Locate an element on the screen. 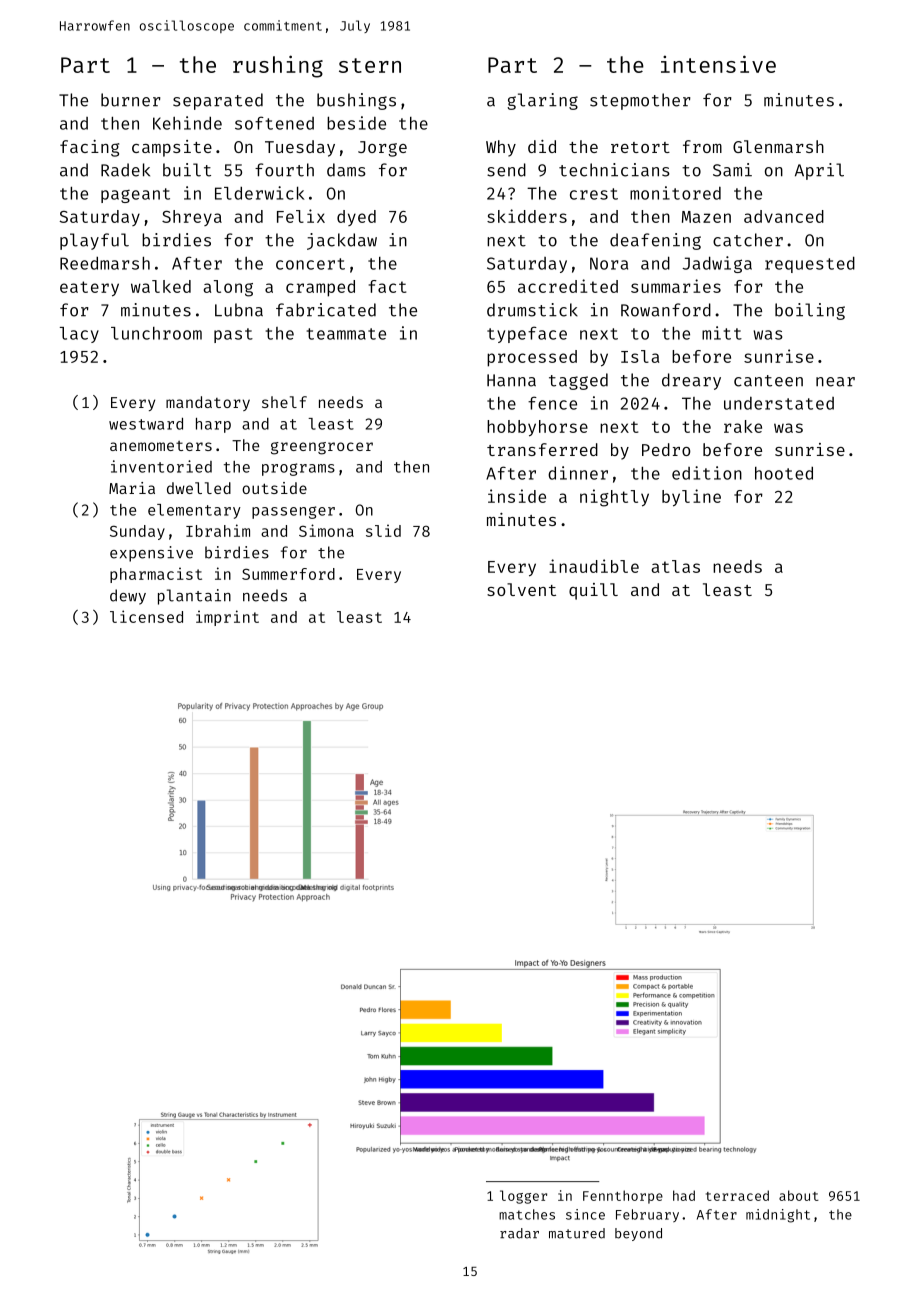 The image size is (924, 1314). intensive is located at coordinates (718, 64).
